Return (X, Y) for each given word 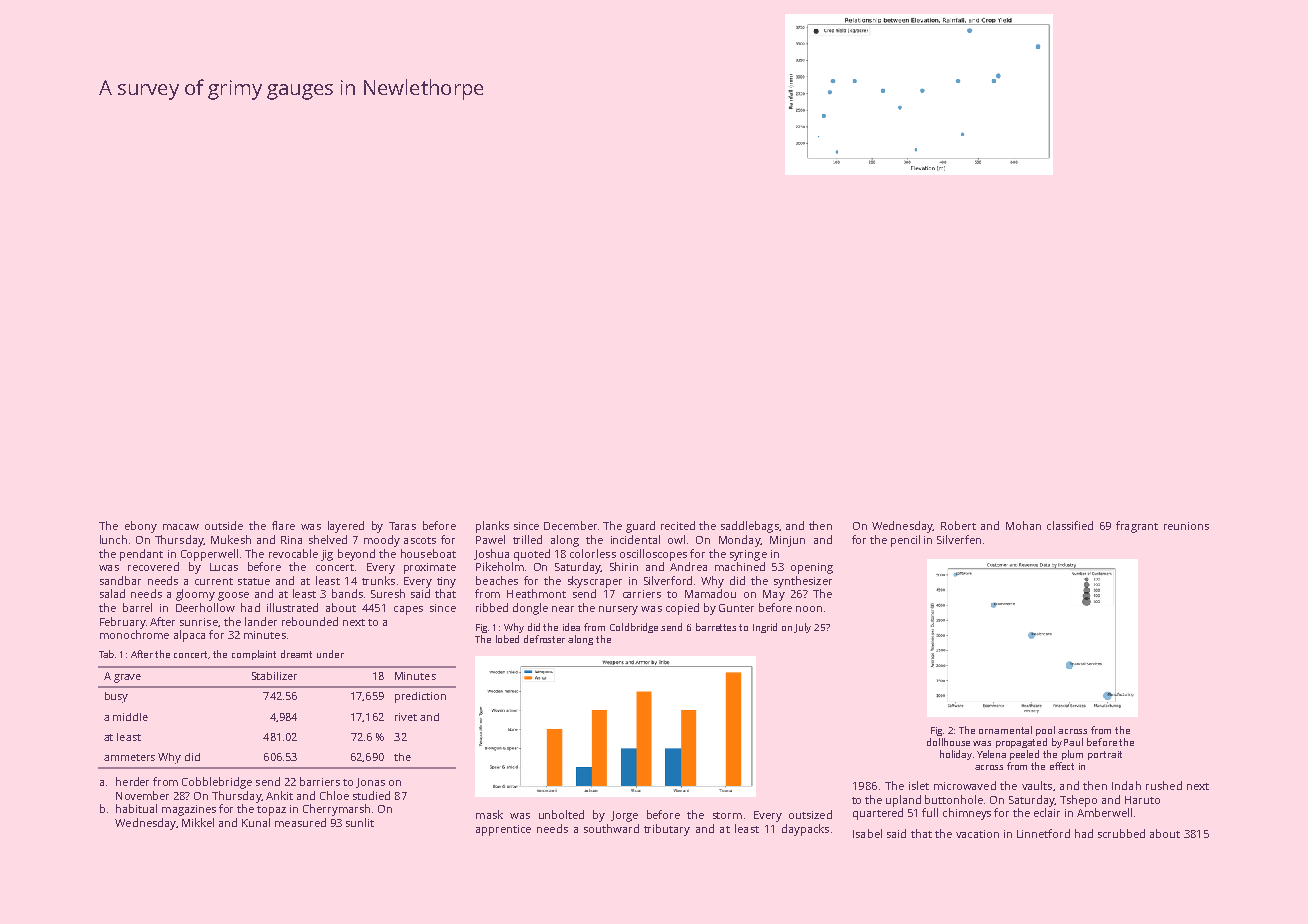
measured (300, 822)
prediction (420, 697)
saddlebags (750, 527)
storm (727, 815)
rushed (1164, 785)
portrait (1105, 755)
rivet (406, 717)
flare (283, 525)
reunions (1186, 526)
